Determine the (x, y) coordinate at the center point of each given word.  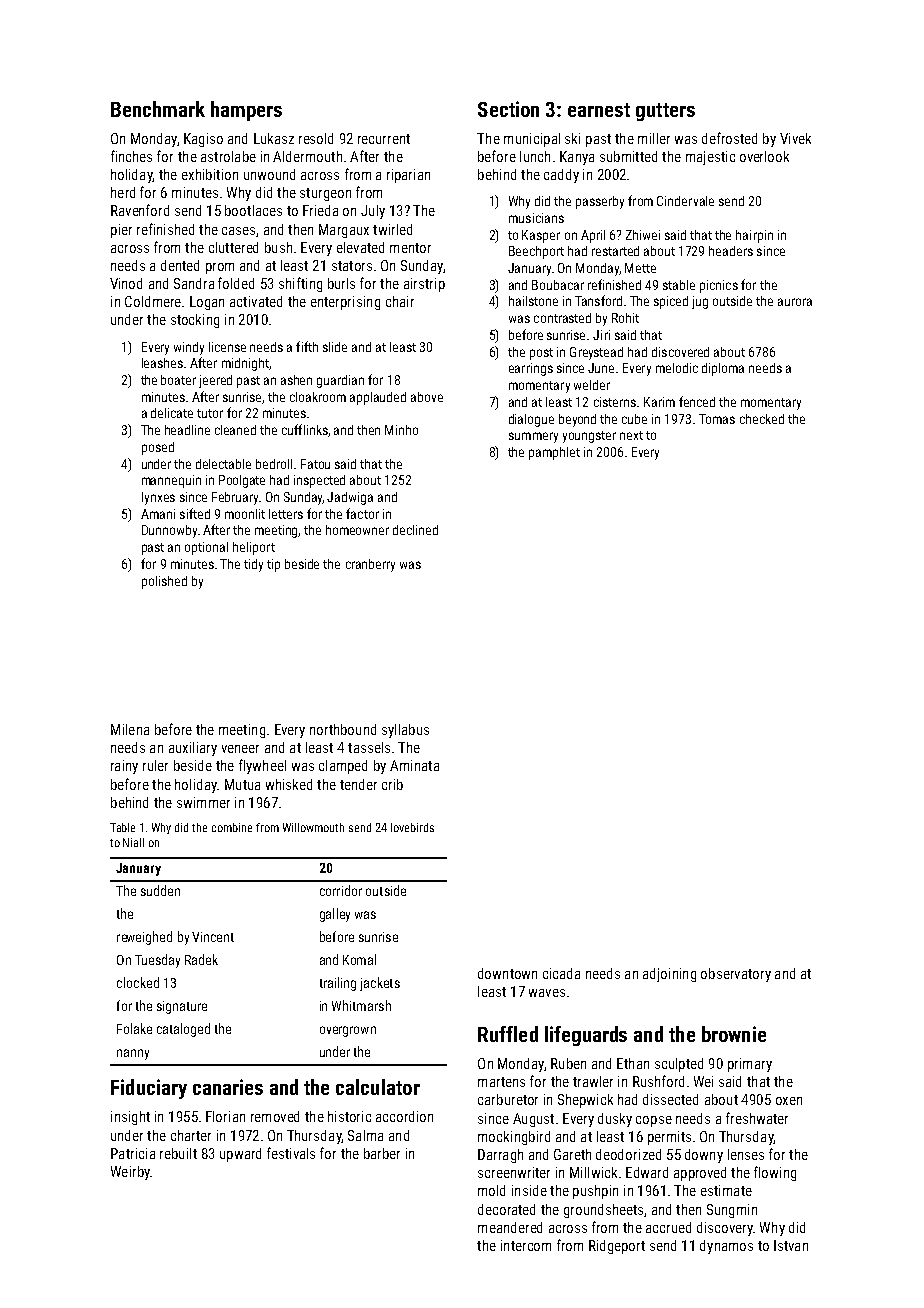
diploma (723, 369)
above (427, 397)
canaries (228, 1087)
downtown (507, 973)
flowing (775, 1173)
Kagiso (203, 140)
